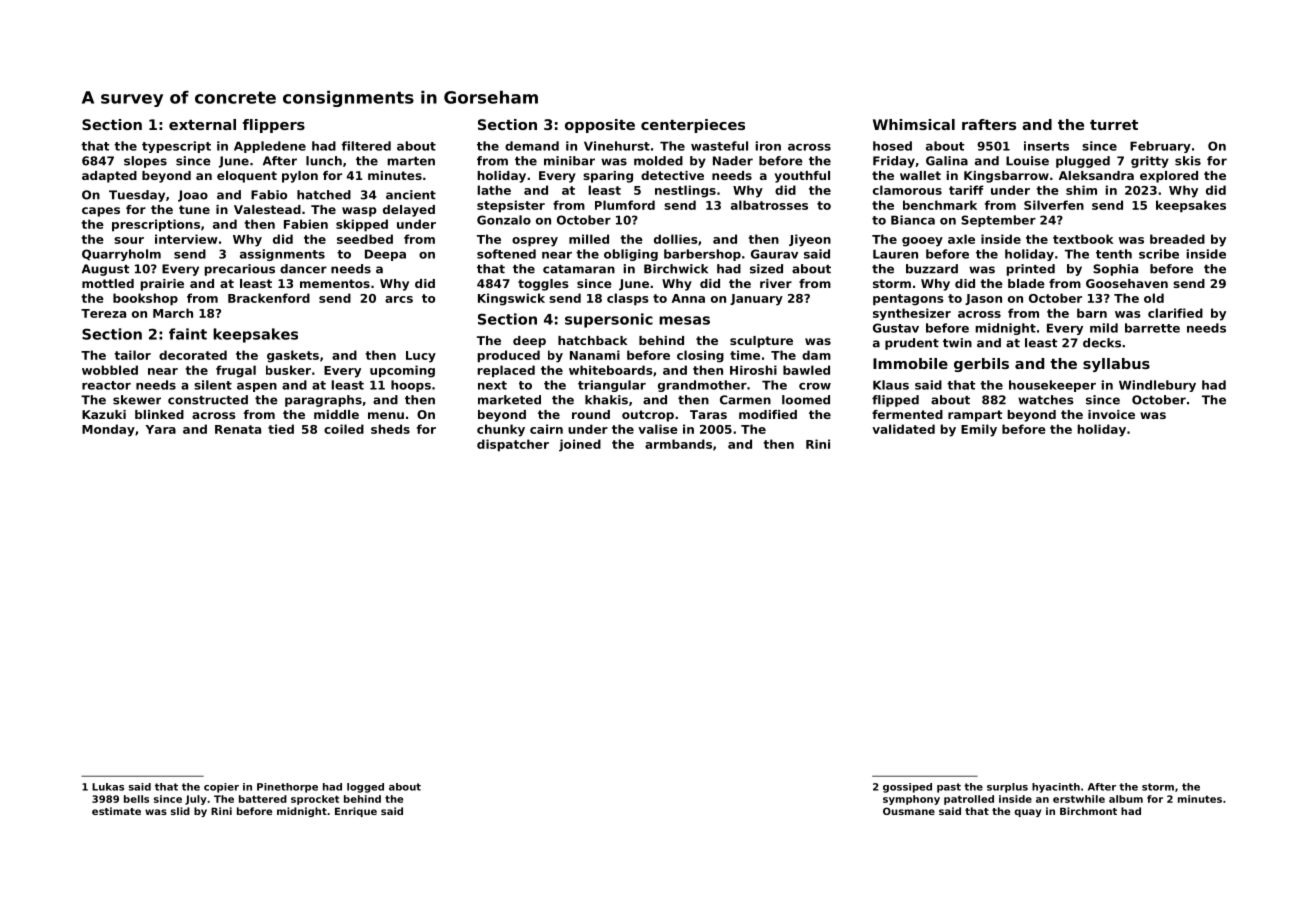 Image resolution: width=1308 pixels, height=924 pixels. What do you see at coordinates (922, 242) in the screenshot?
I see `gooey` at bounding box center [922, 242].
